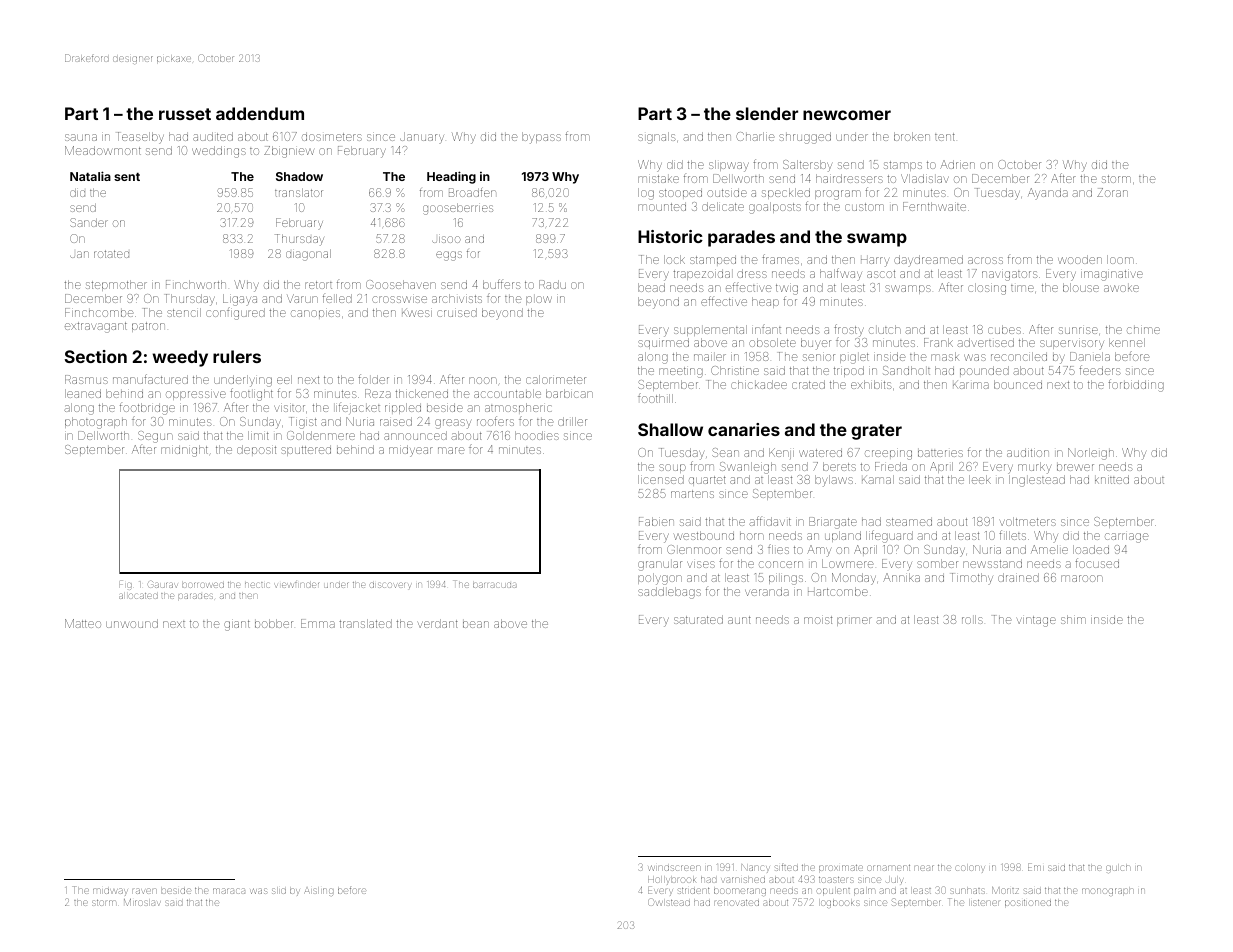 The width and height of the image is (1233, 952). Describe the element at coordinates (888, 455) in the image. I see `creeping` at that location.
